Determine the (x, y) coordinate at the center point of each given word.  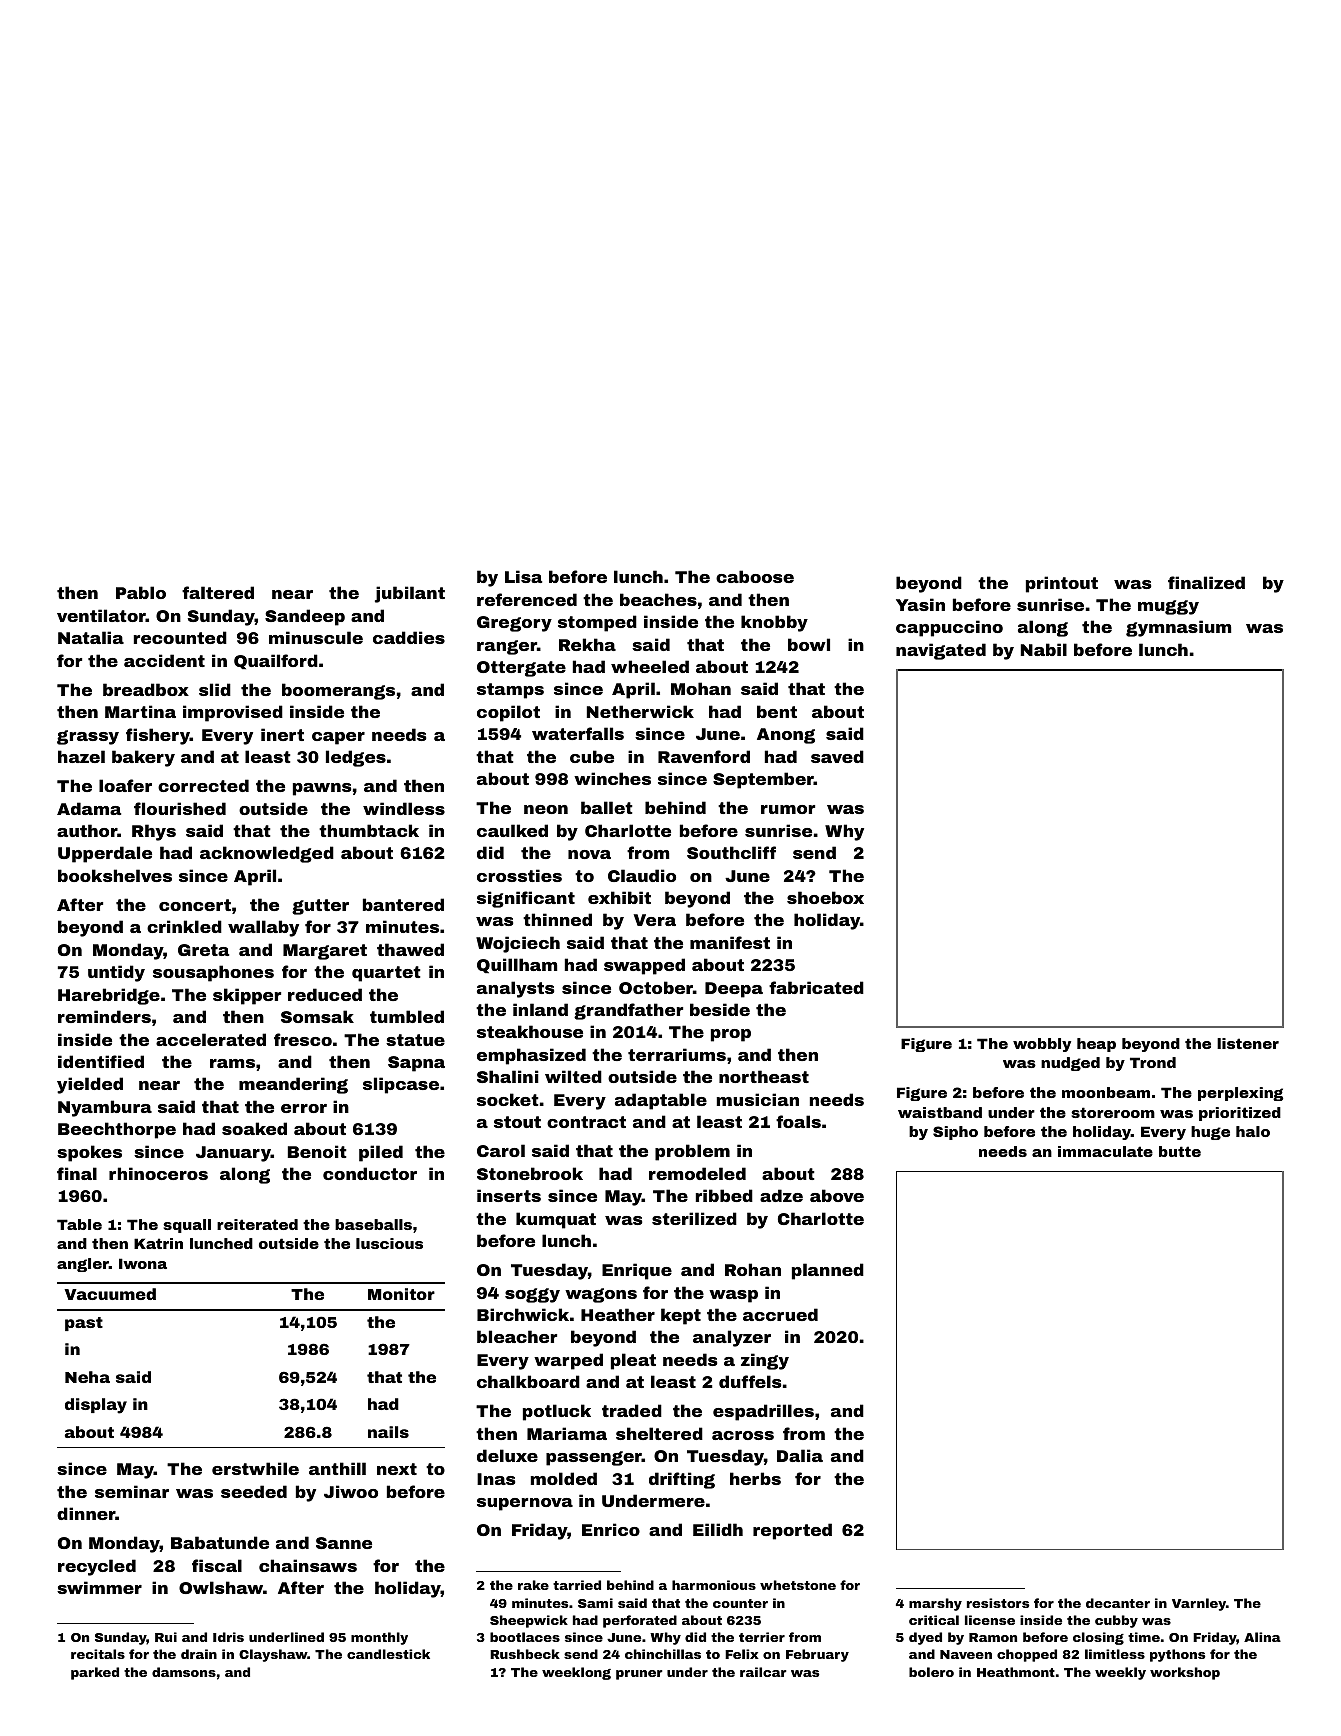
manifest (730, 942)
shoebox (825, 897)
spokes (89, 1153)
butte (1180, 1151)
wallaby (263, 928)
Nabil (1044, 649)
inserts (509, 1195)
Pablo (141, 592)
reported (792, 1531)
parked (95, 1673)
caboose (755, 576)
